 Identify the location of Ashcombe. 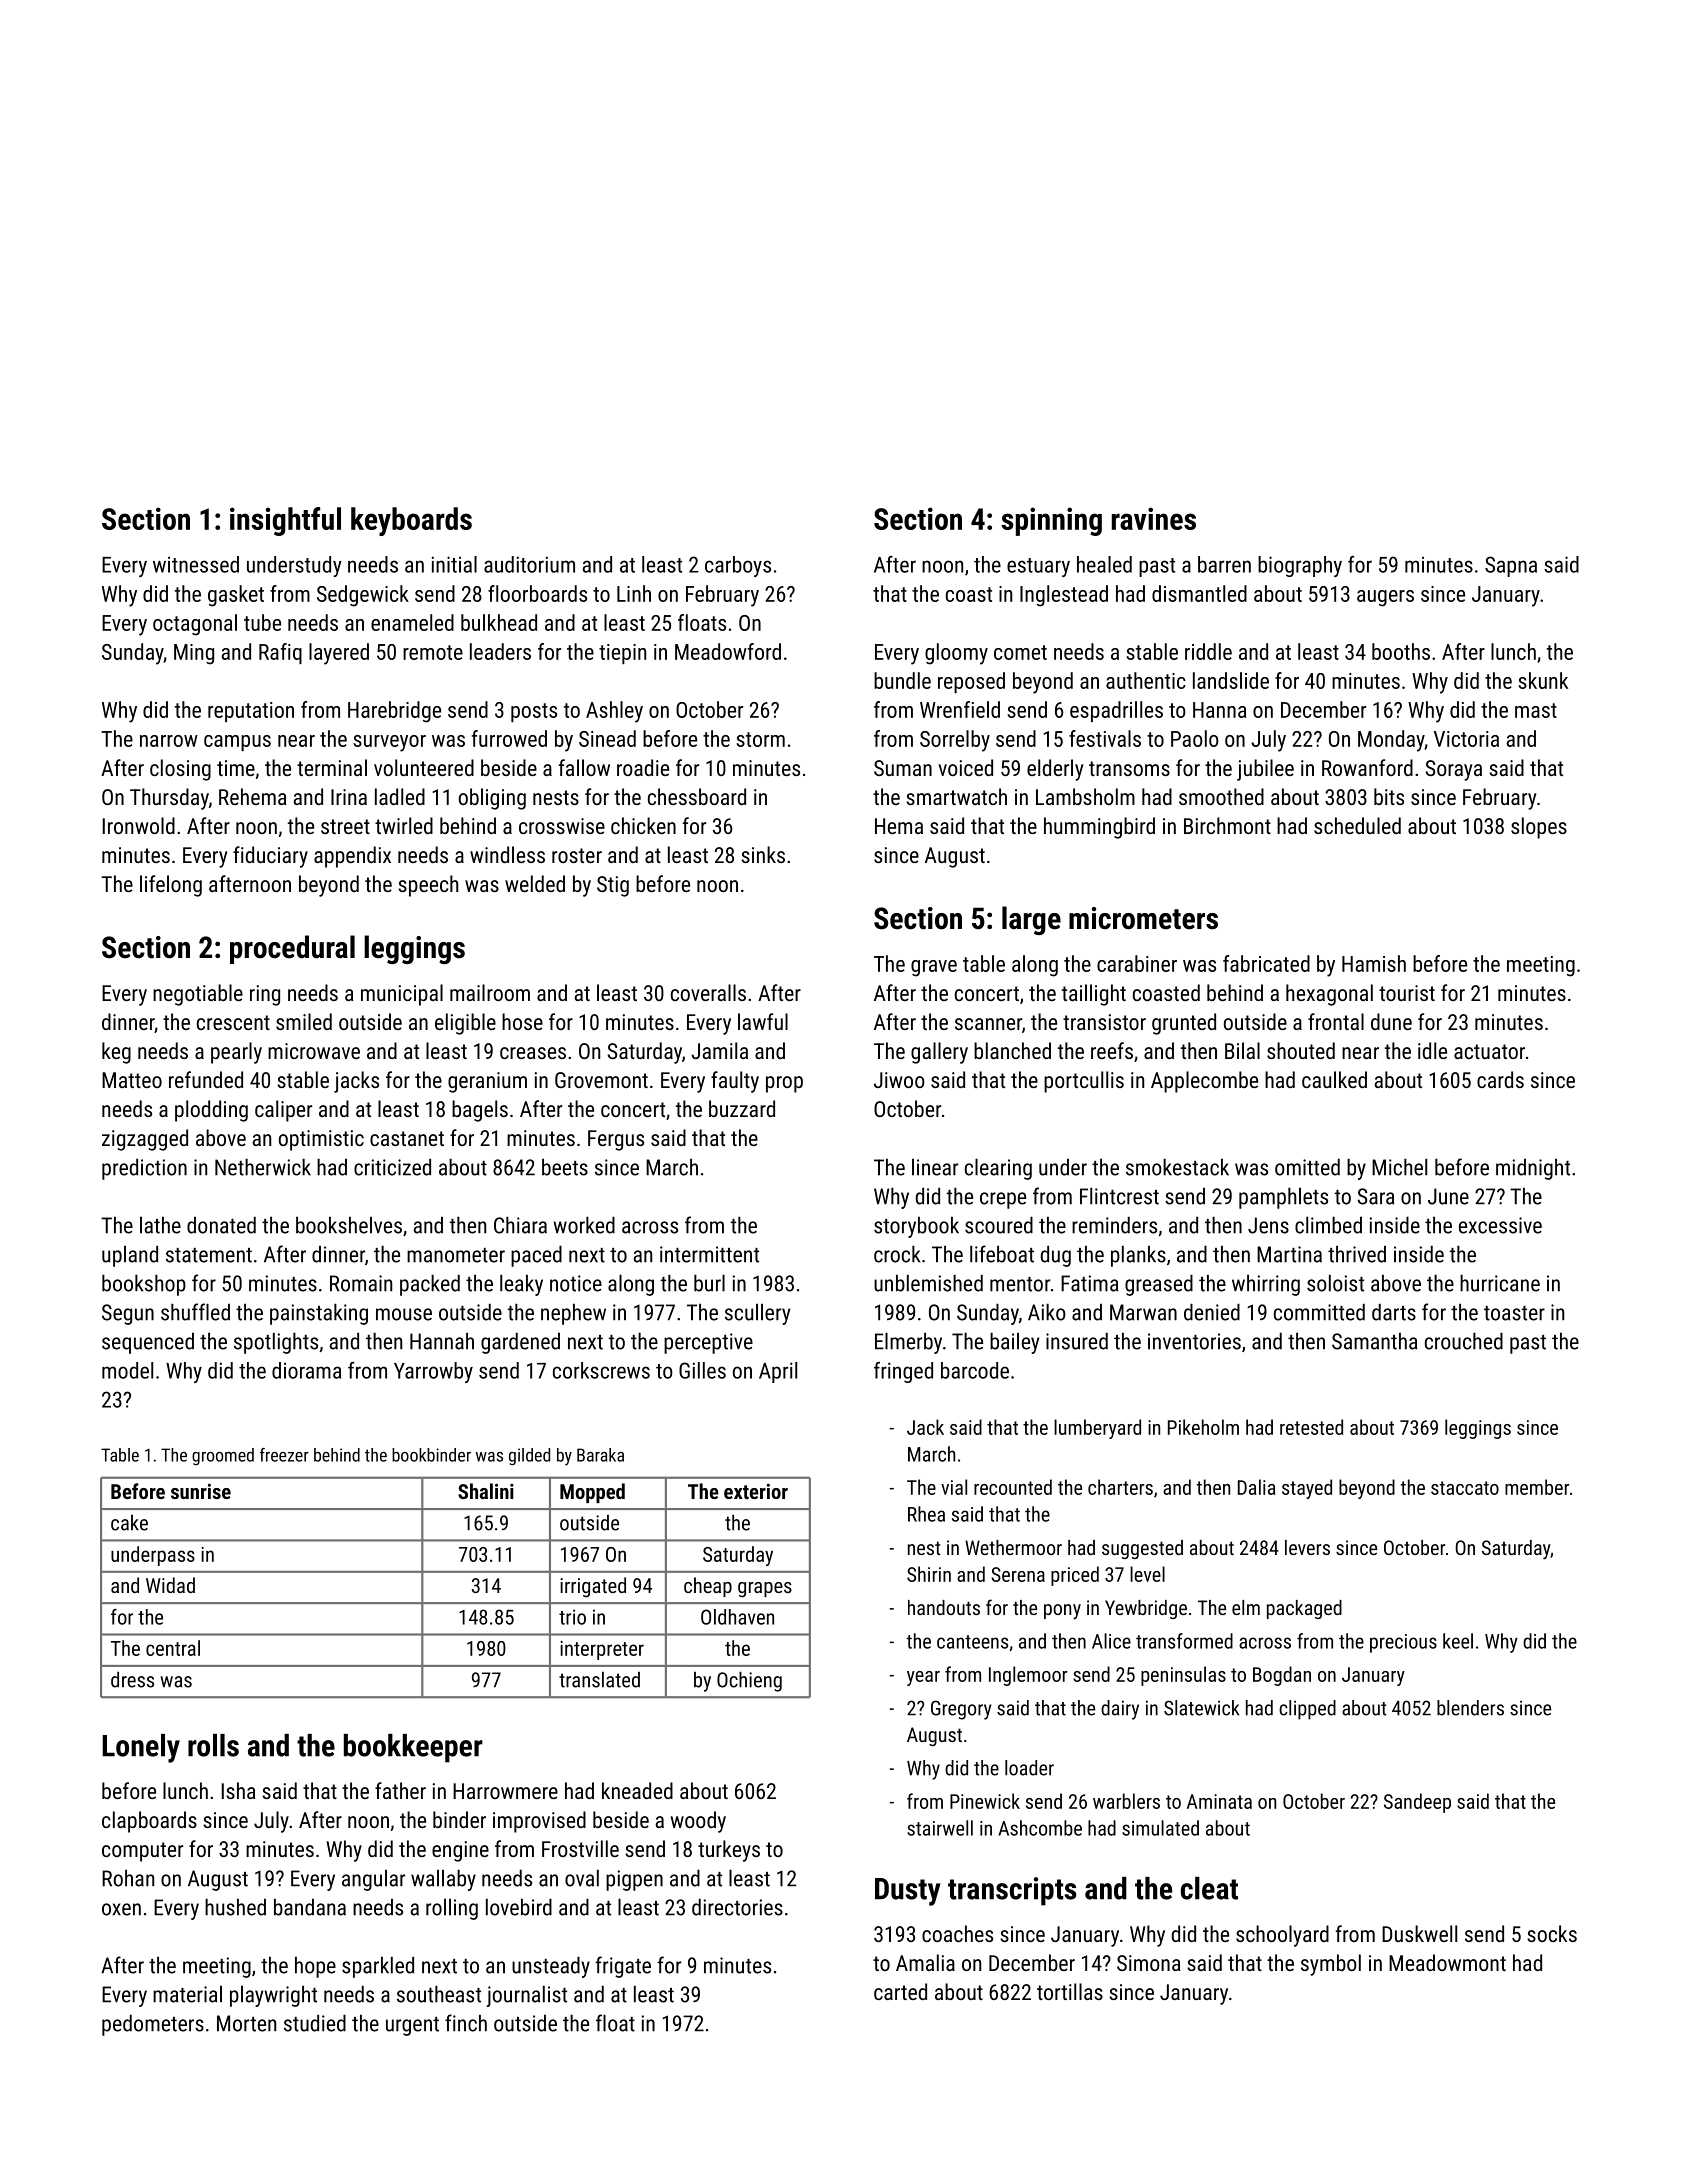
(1040, 1828).
